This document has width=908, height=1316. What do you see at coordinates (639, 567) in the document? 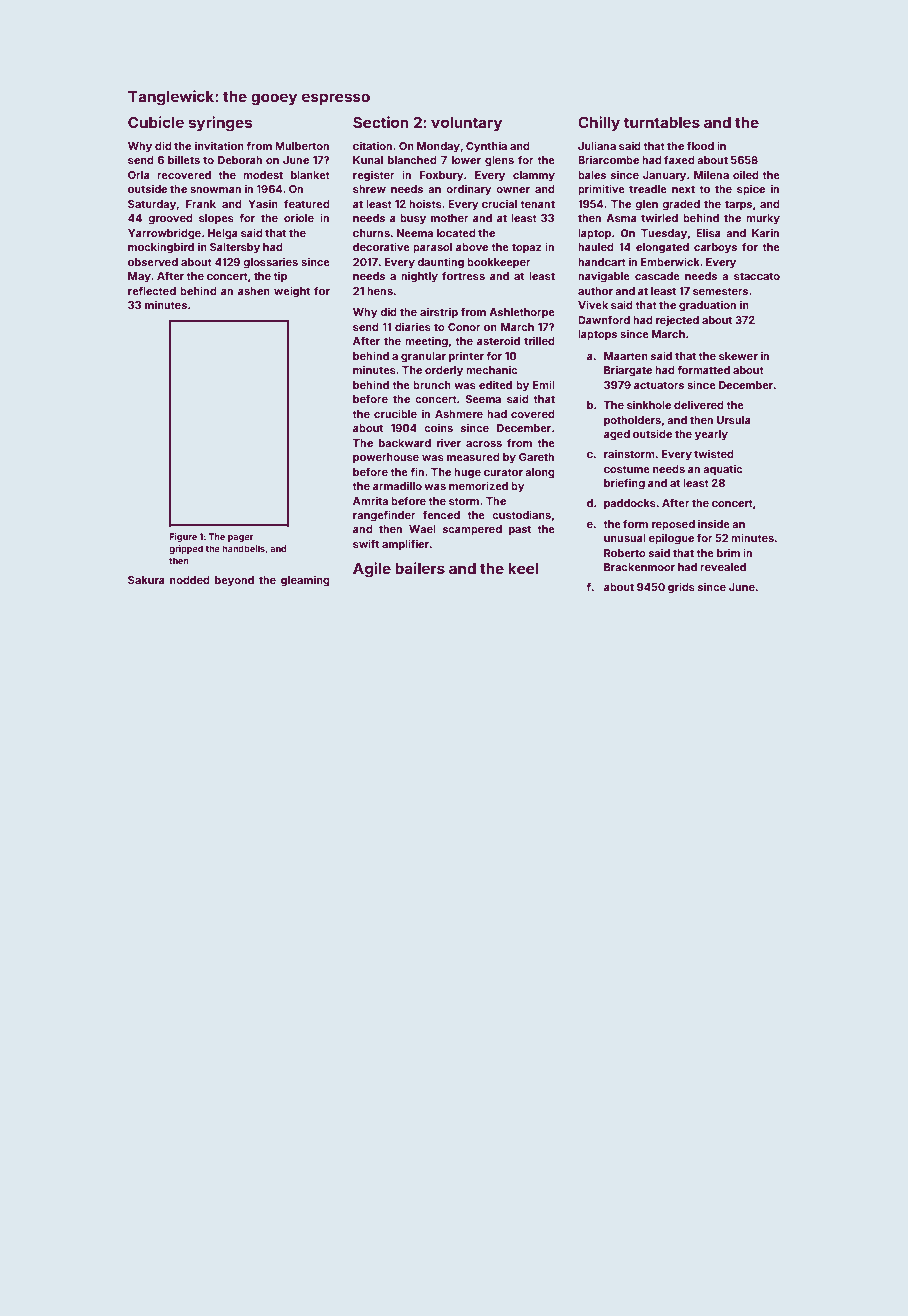
I see `Brackenmoor` at bounding box center [639, 567].
